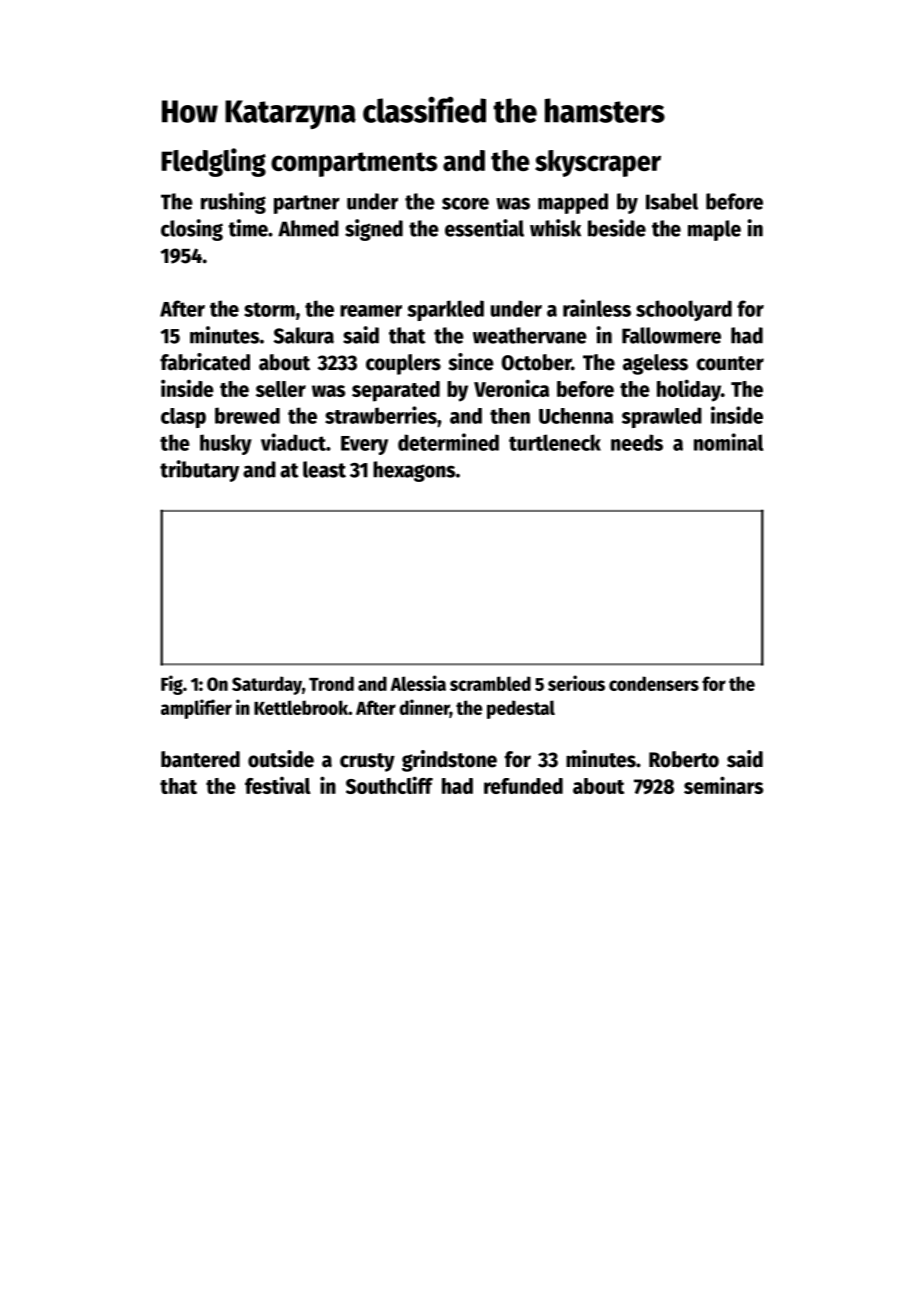 The width and height of the screenshot is (924, 1311). What do you see at coordinates (637, 442) in the screenshot?
I see `needs` at bounding box center [637, 442].
